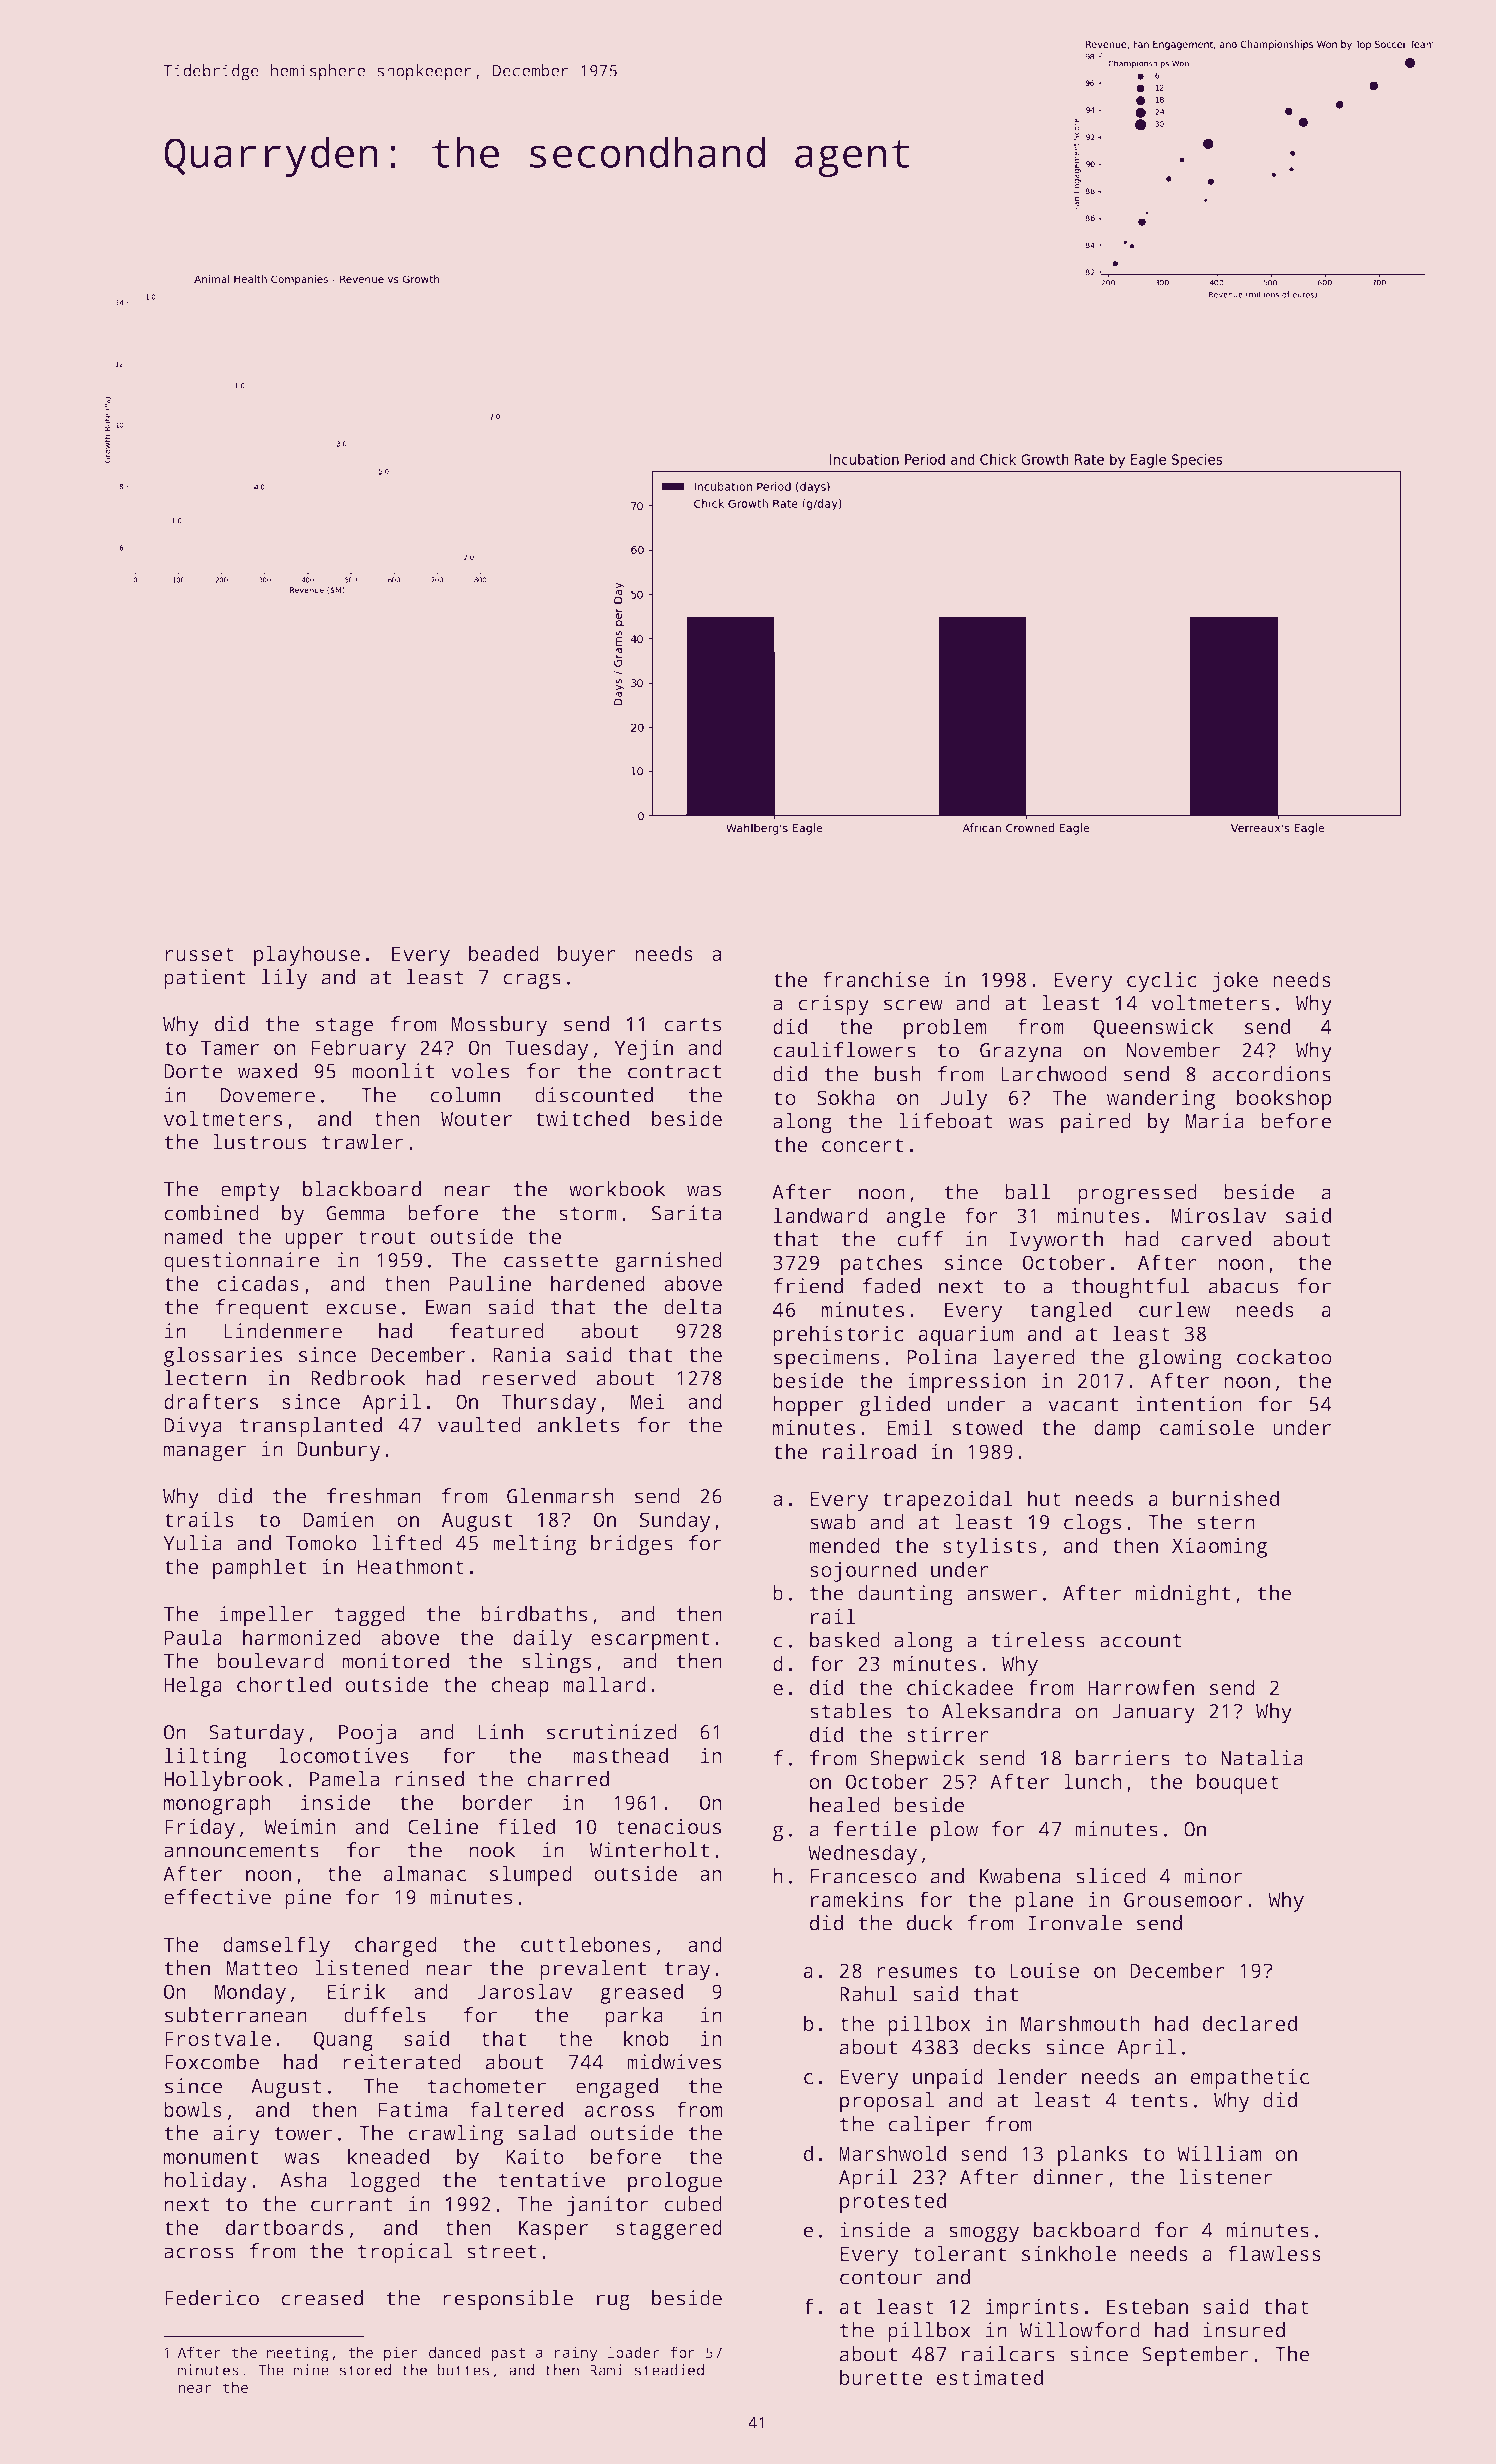  Describe the element at coordinates (345, 1027) in the screenshot. I see `stage` at that location.
